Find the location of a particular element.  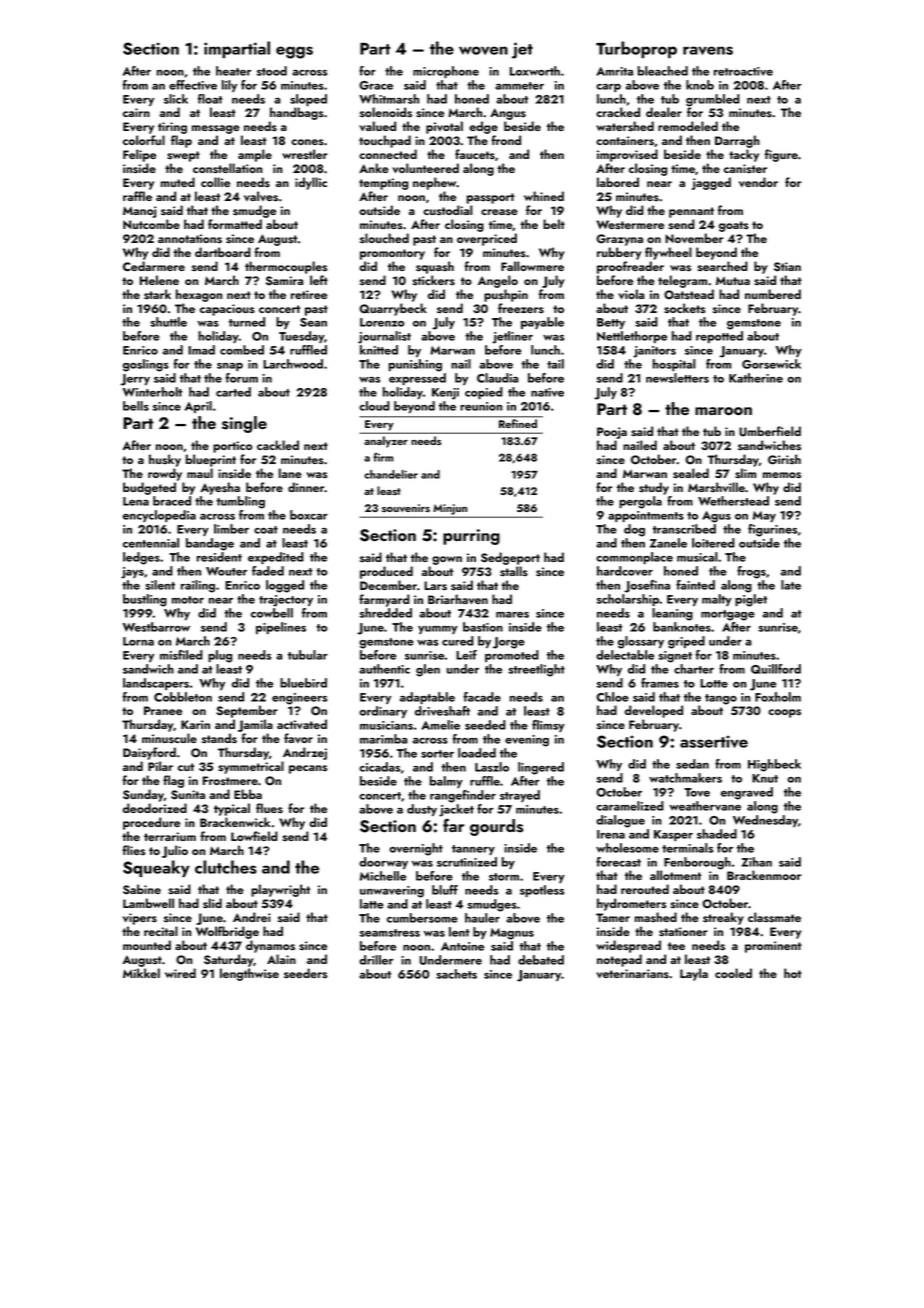

ravens is located at coordinates (708, 50).
